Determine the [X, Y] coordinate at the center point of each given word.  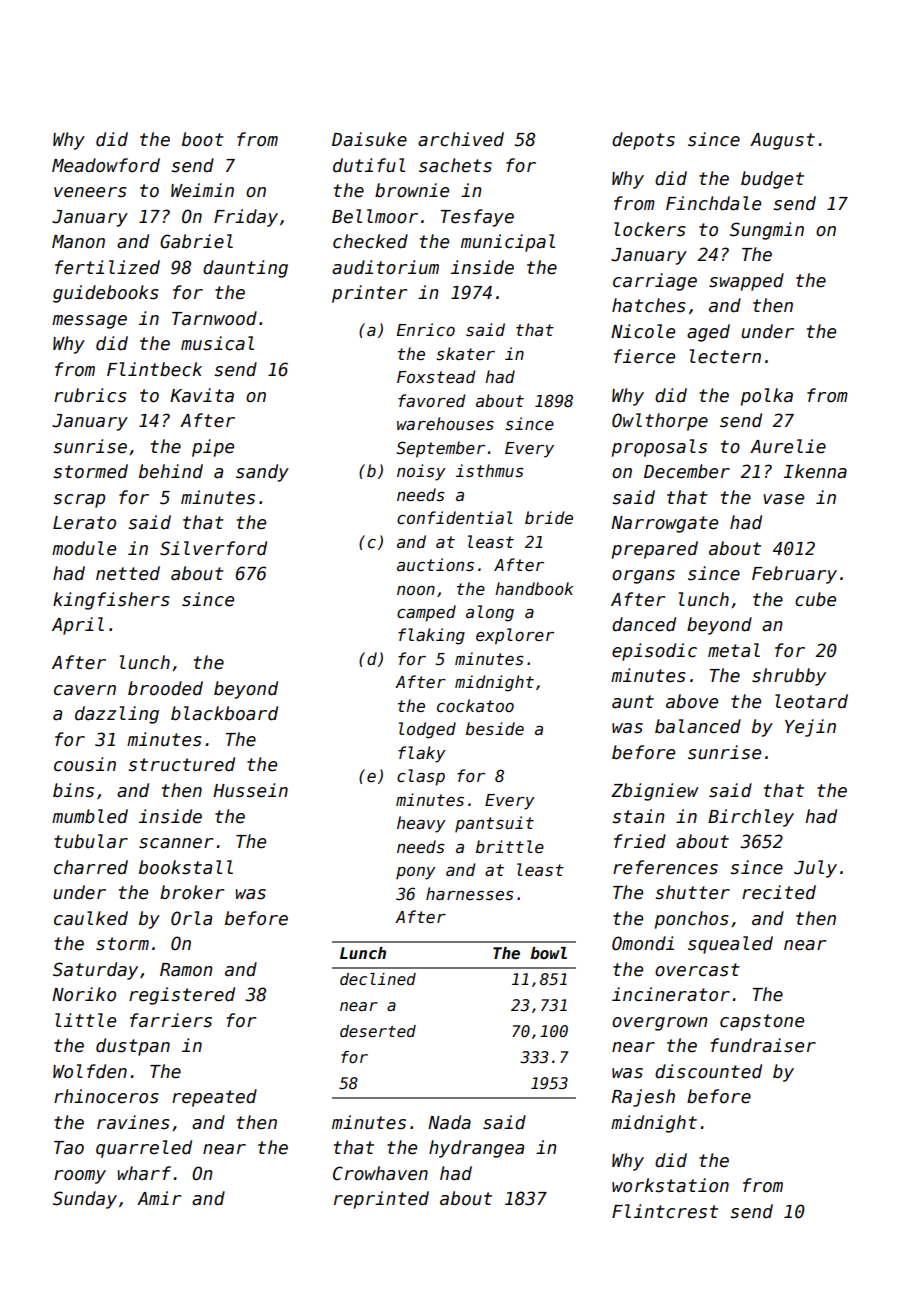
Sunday [85, 1200]
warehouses [445, 423]
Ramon [186, 970]
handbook [534, 588]
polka [767, 397]
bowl [548, 953]
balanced [698, 726]
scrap [79, 501]
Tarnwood [214, 318]
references [665, 867]
